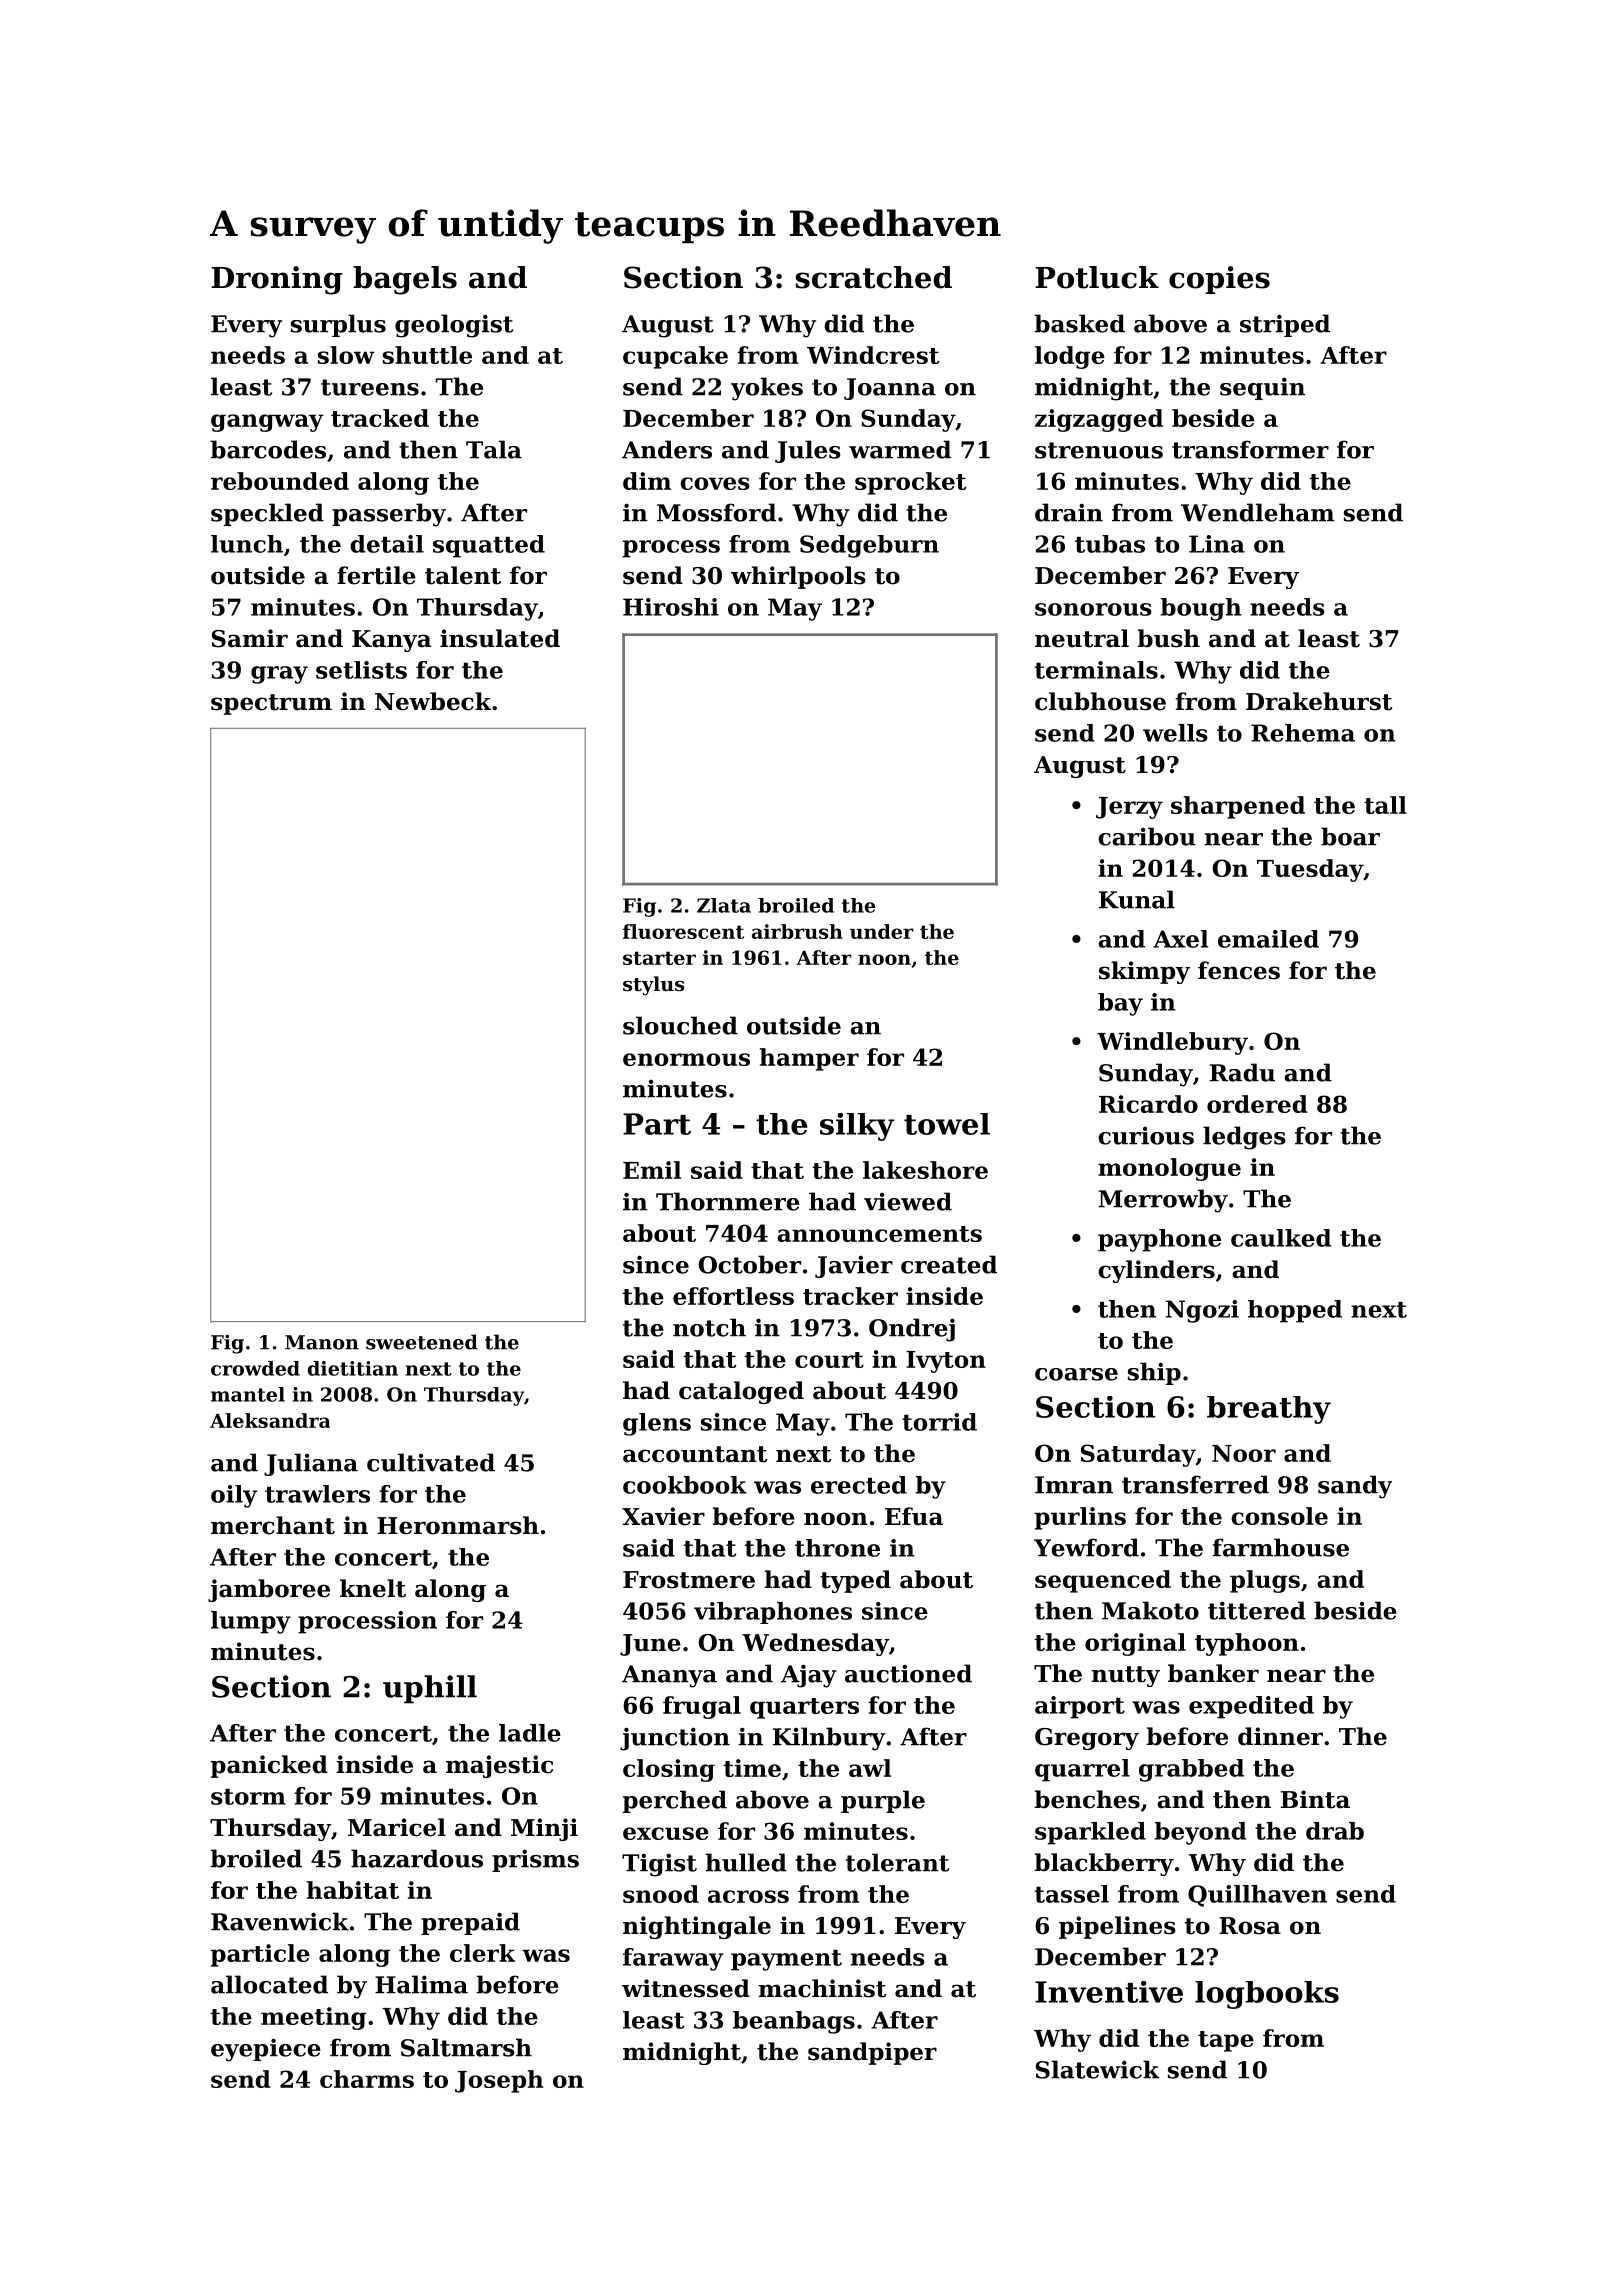  What do you see at coordinates (1180, 939) in the document?
I see `Axel` at bounding box center [1180, 939].
